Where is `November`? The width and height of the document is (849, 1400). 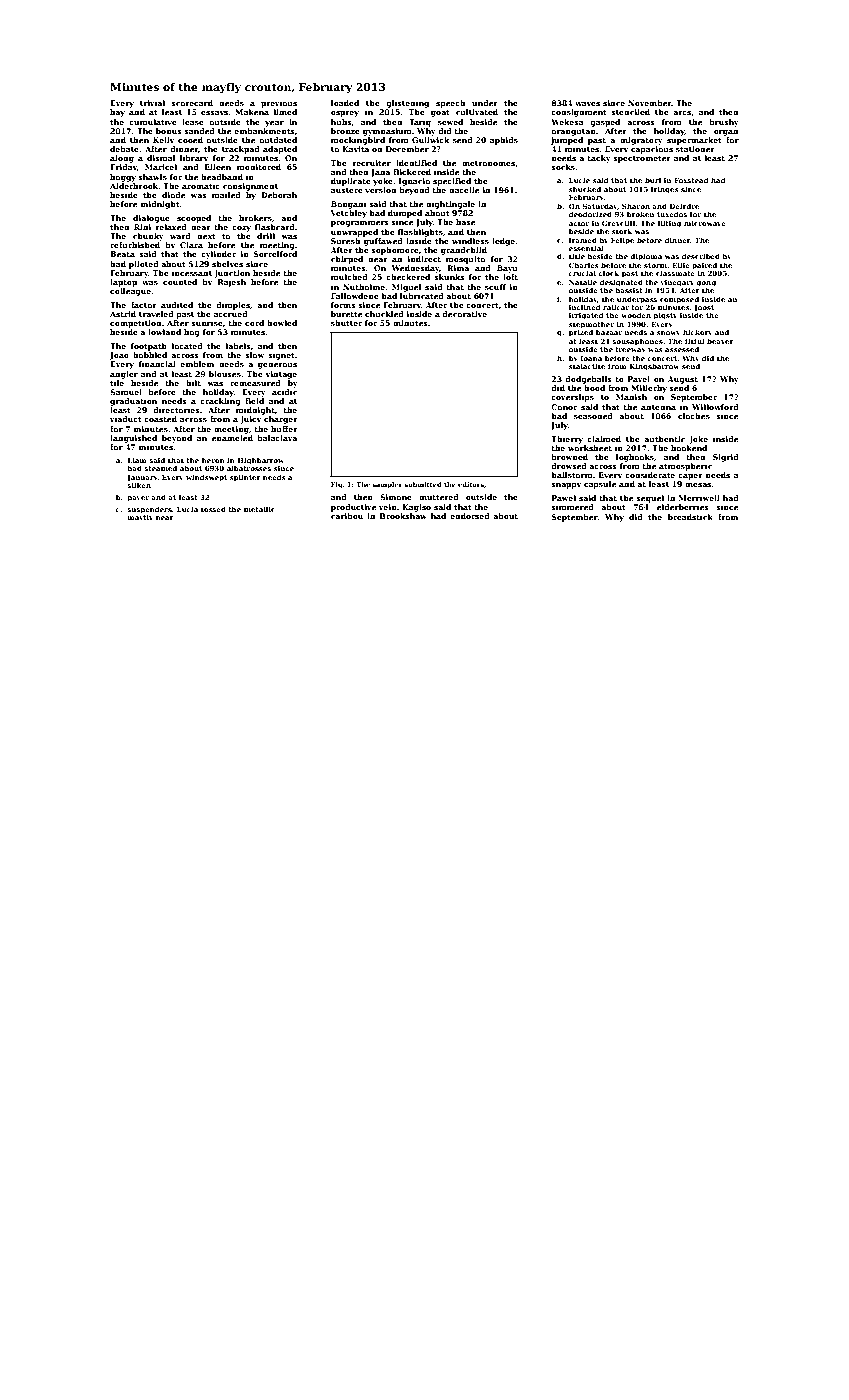 November is located at coordinates (650, 103).
